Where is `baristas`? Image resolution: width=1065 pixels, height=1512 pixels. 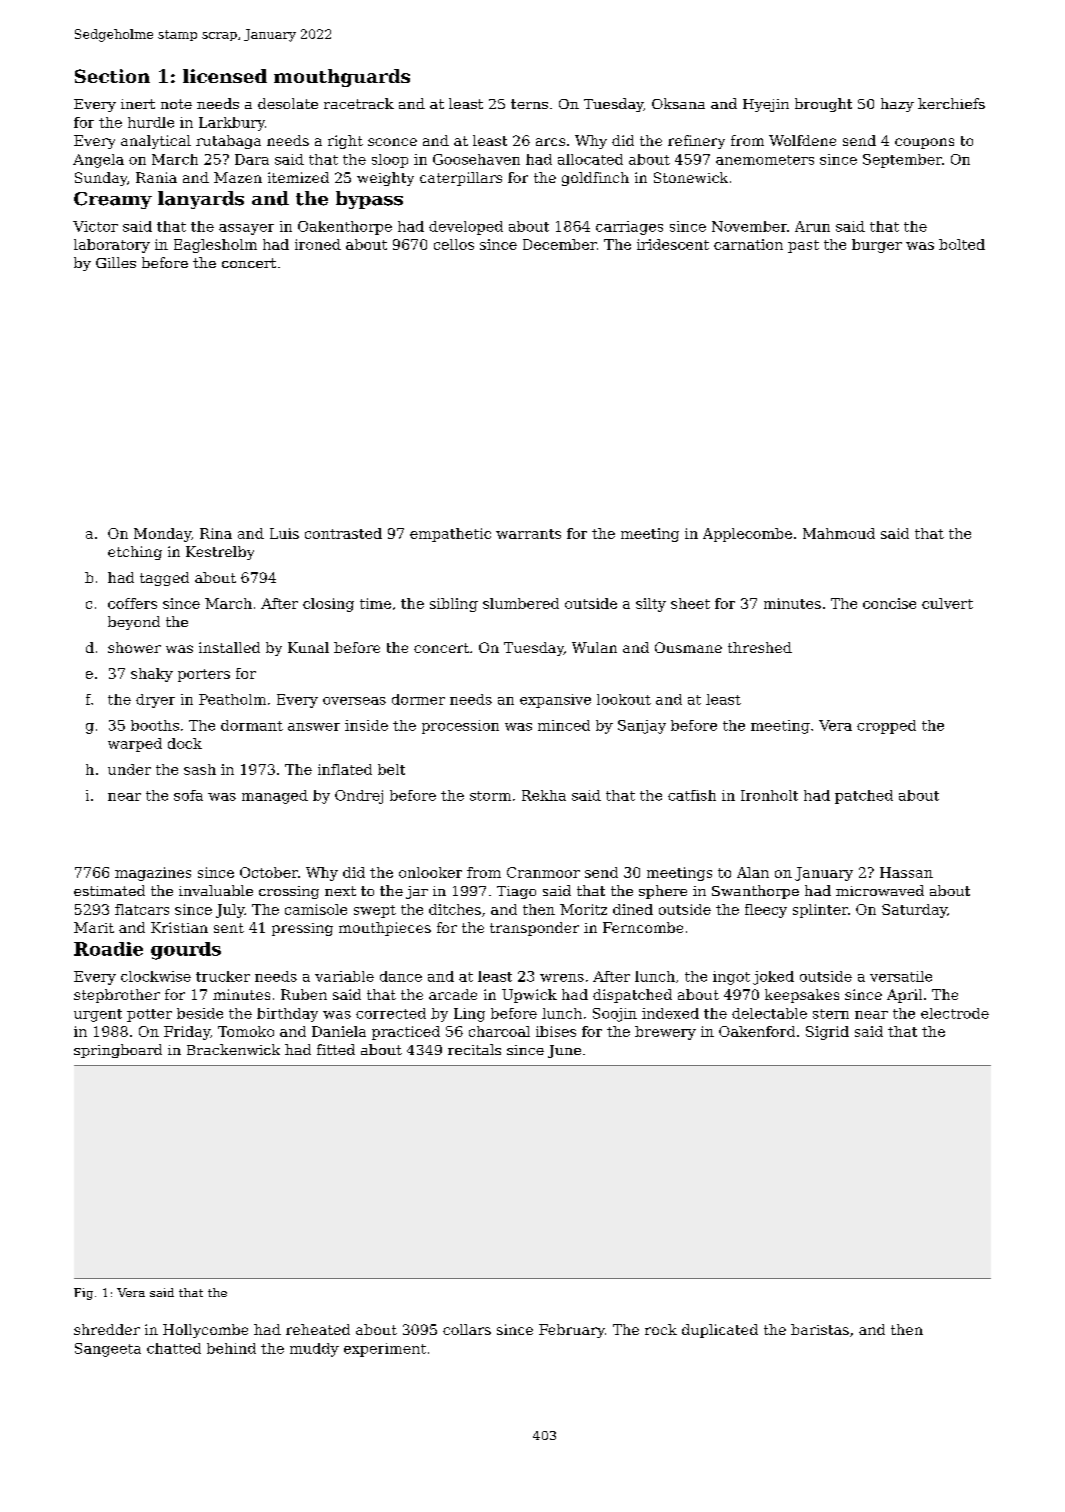 baristas is located at coordinates (820, 1329).
